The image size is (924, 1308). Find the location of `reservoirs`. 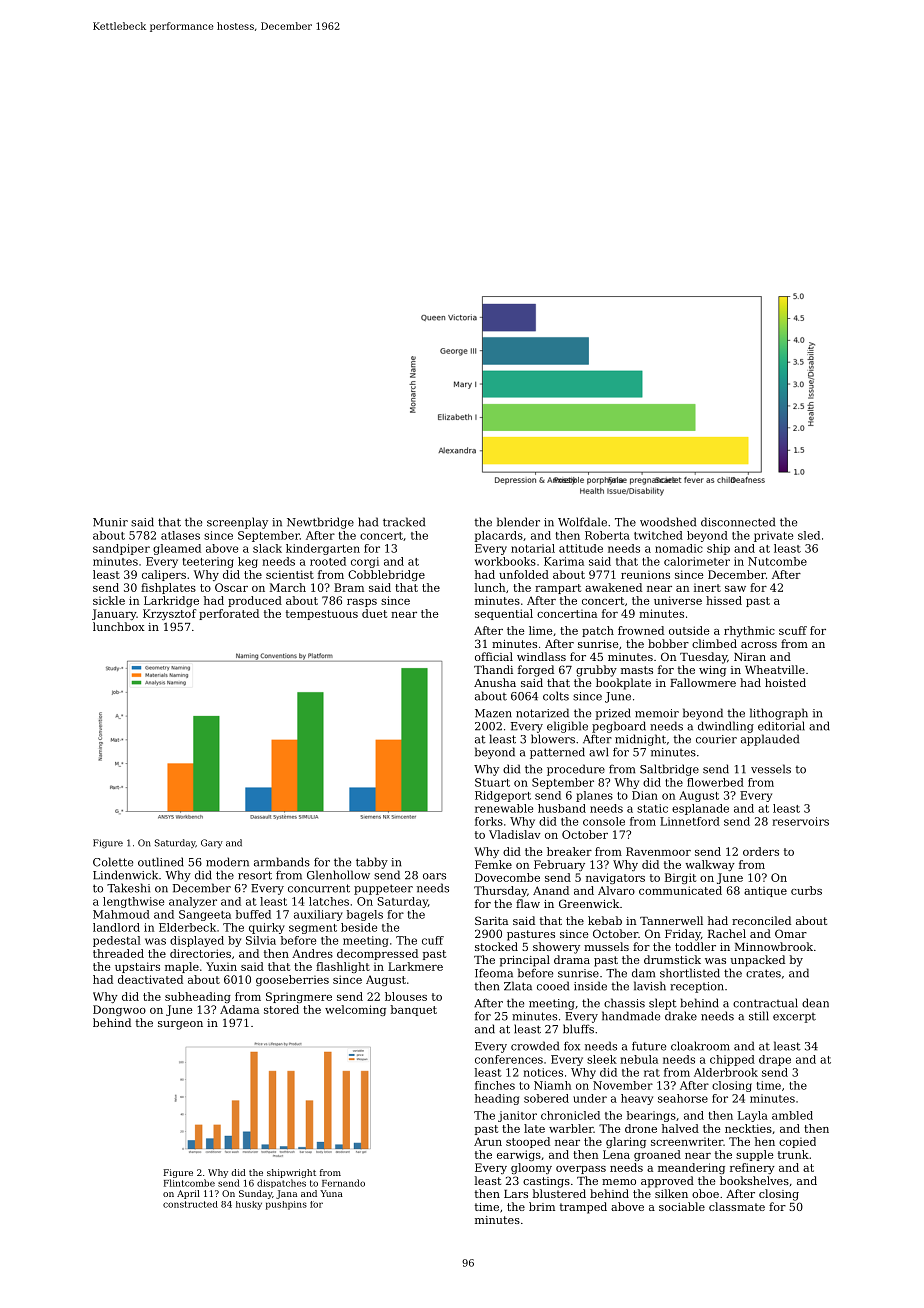

reservoirs is located at coordinates (800, 821).
